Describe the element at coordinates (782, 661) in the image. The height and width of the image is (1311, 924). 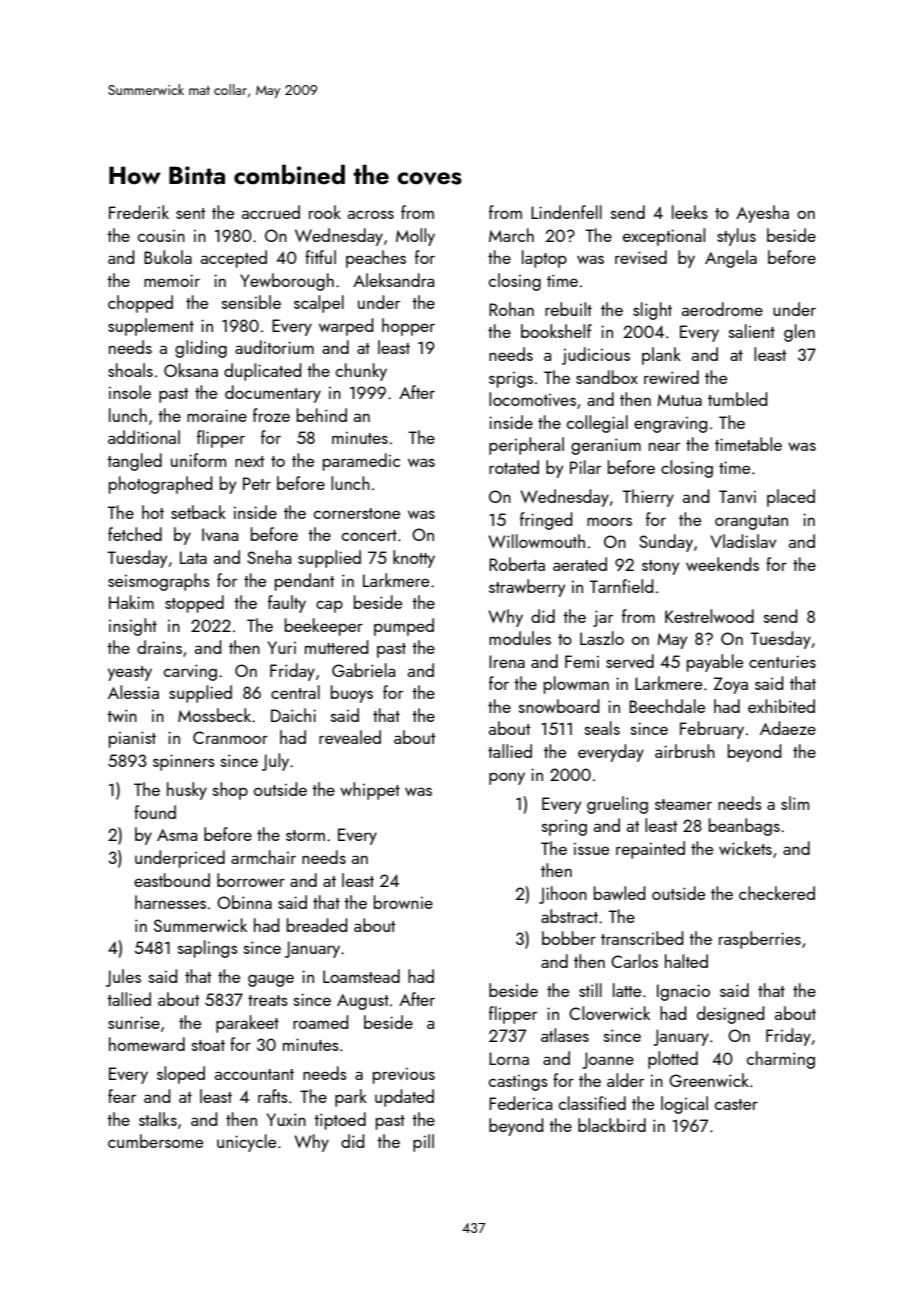
I see `centuries` at that location.
